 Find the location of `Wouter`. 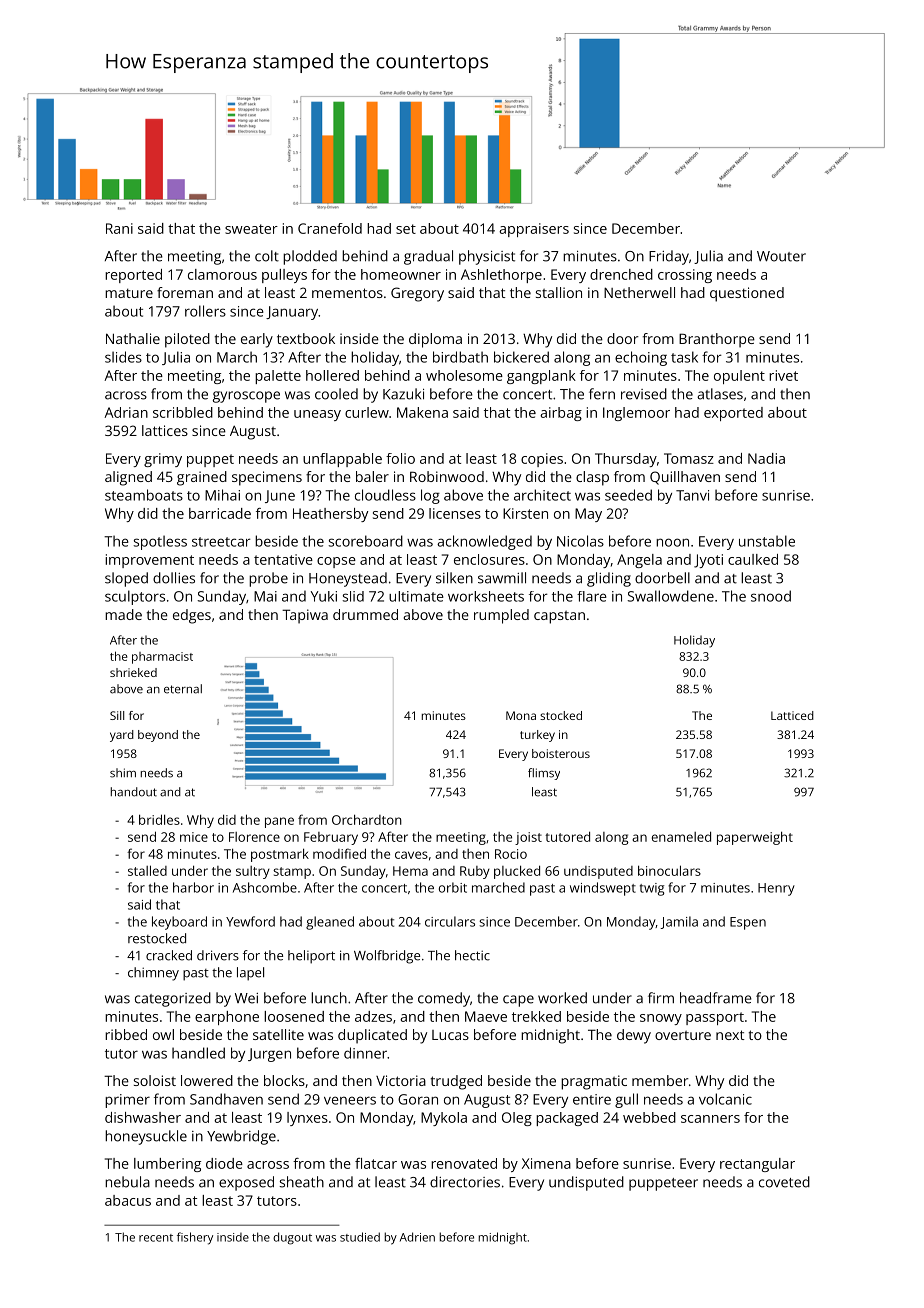

Wouter is located at coordinates (781, 256).
